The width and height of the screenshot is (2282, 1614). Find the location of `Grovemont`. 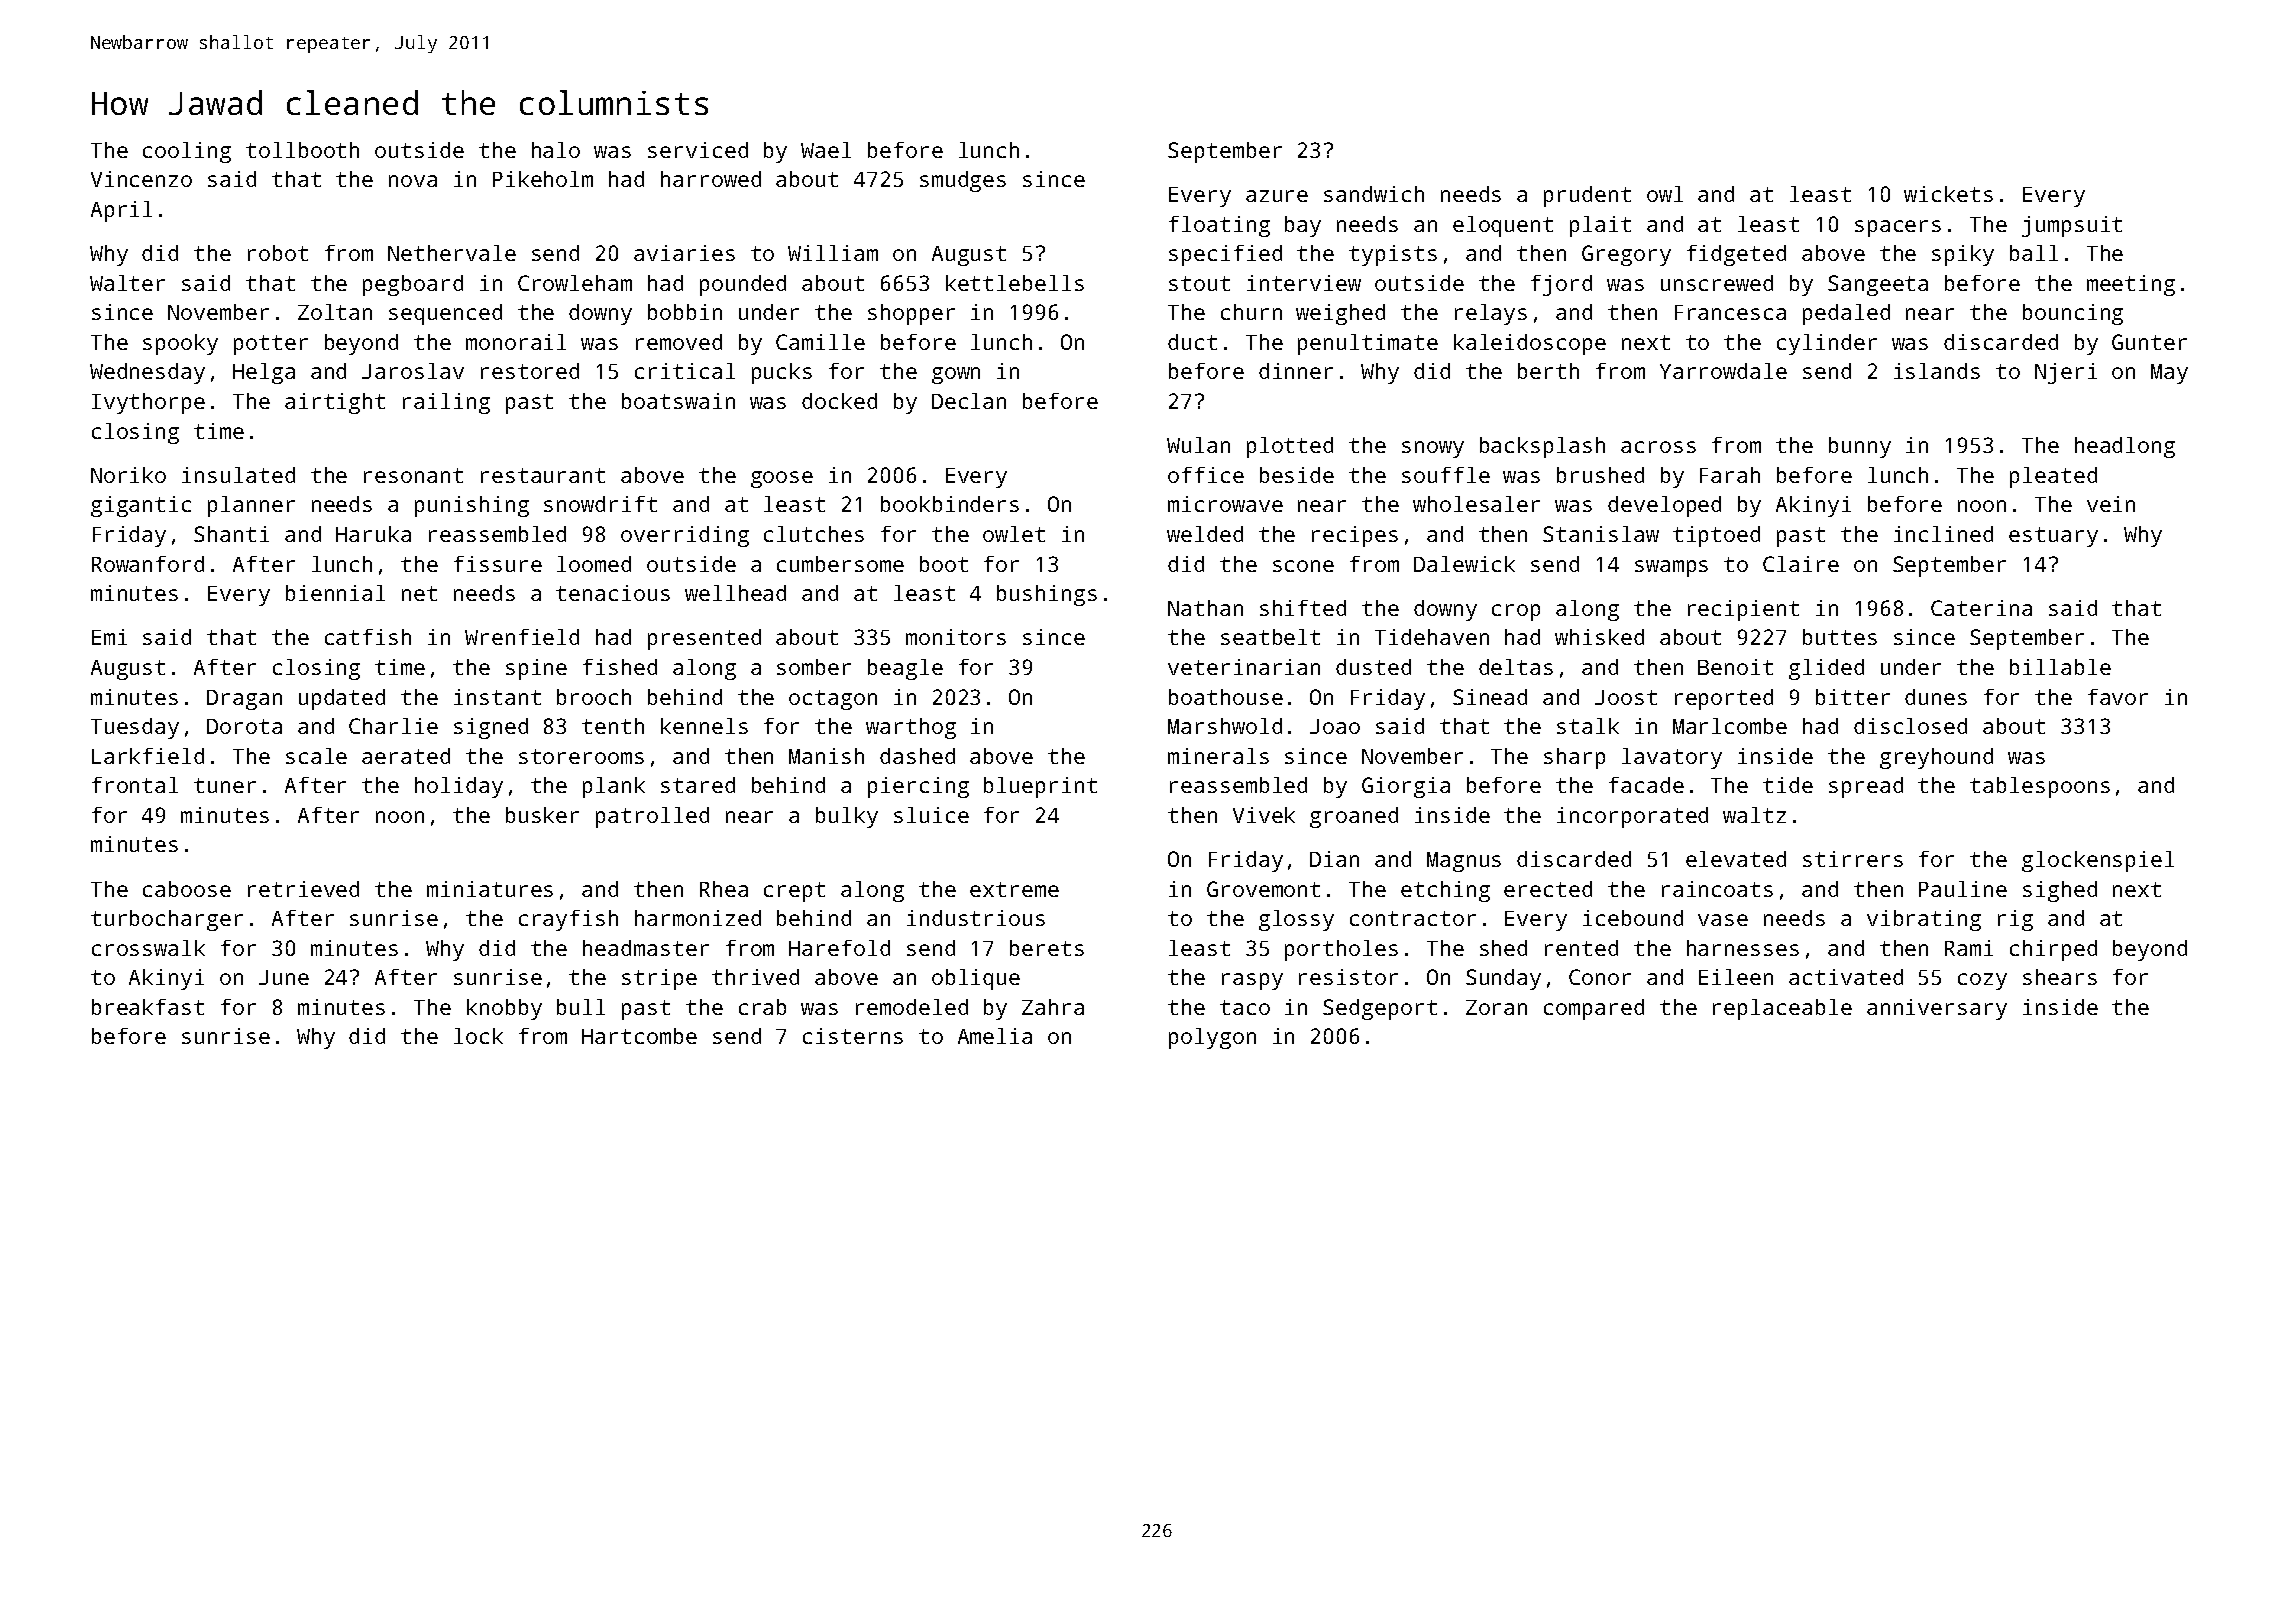

Grovemont is located at coordinates (1263, 889).
